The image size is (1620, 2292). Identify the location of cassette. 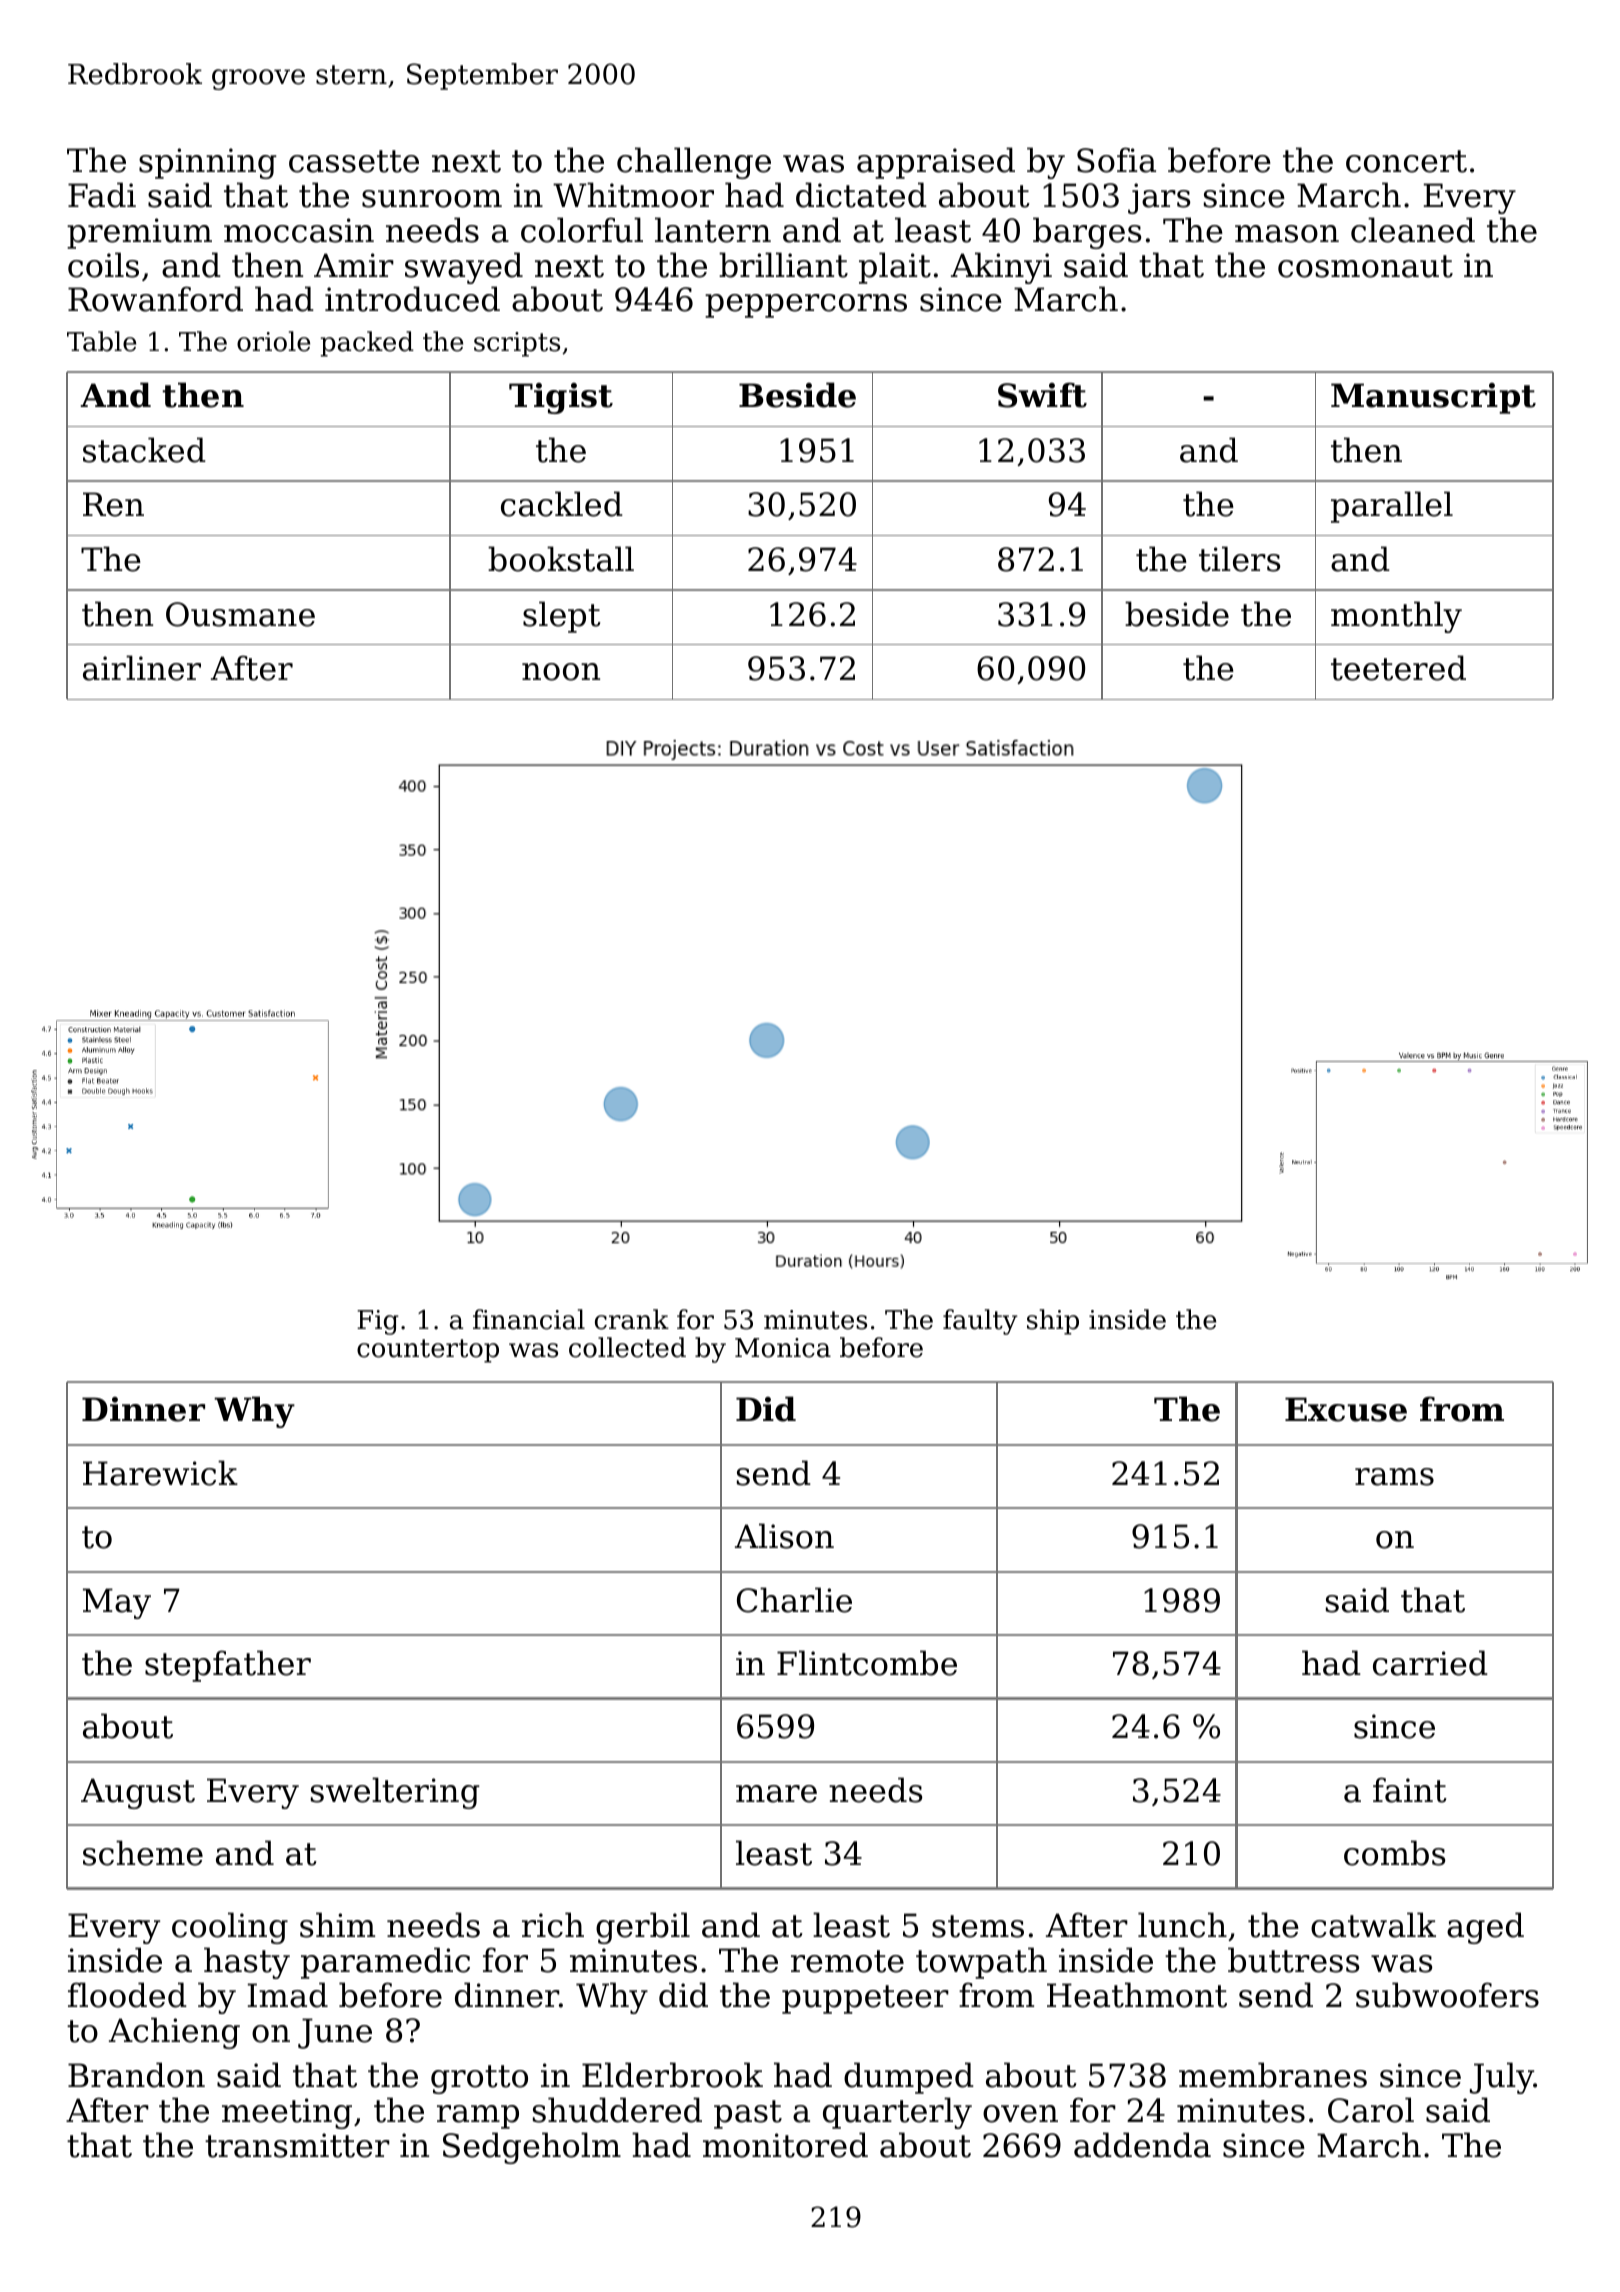
(354, 161).
